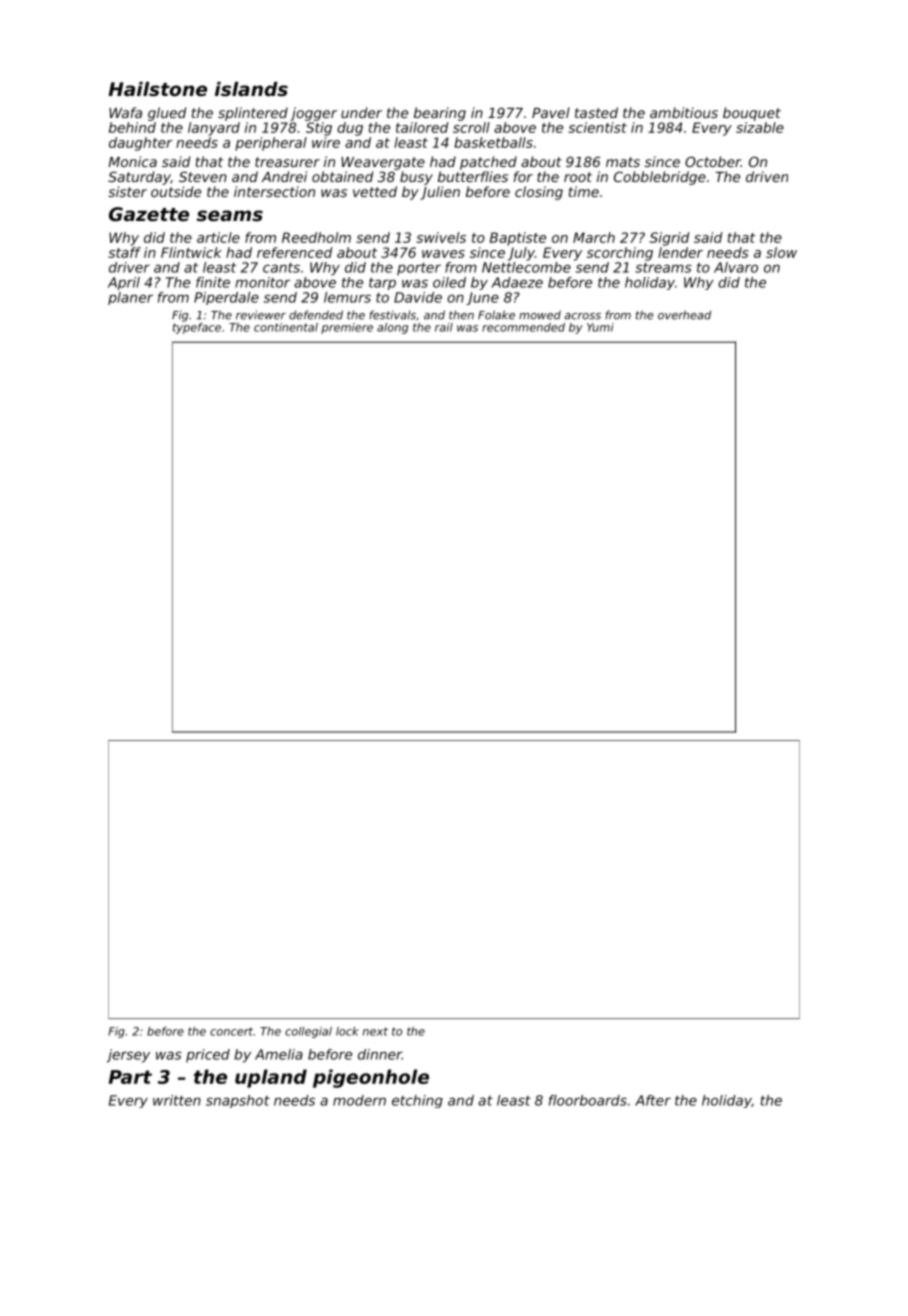  What do you see at coordinates (308, 1032) in the screenshot?
I see `collegial` at bounding box center [308, 1032].
